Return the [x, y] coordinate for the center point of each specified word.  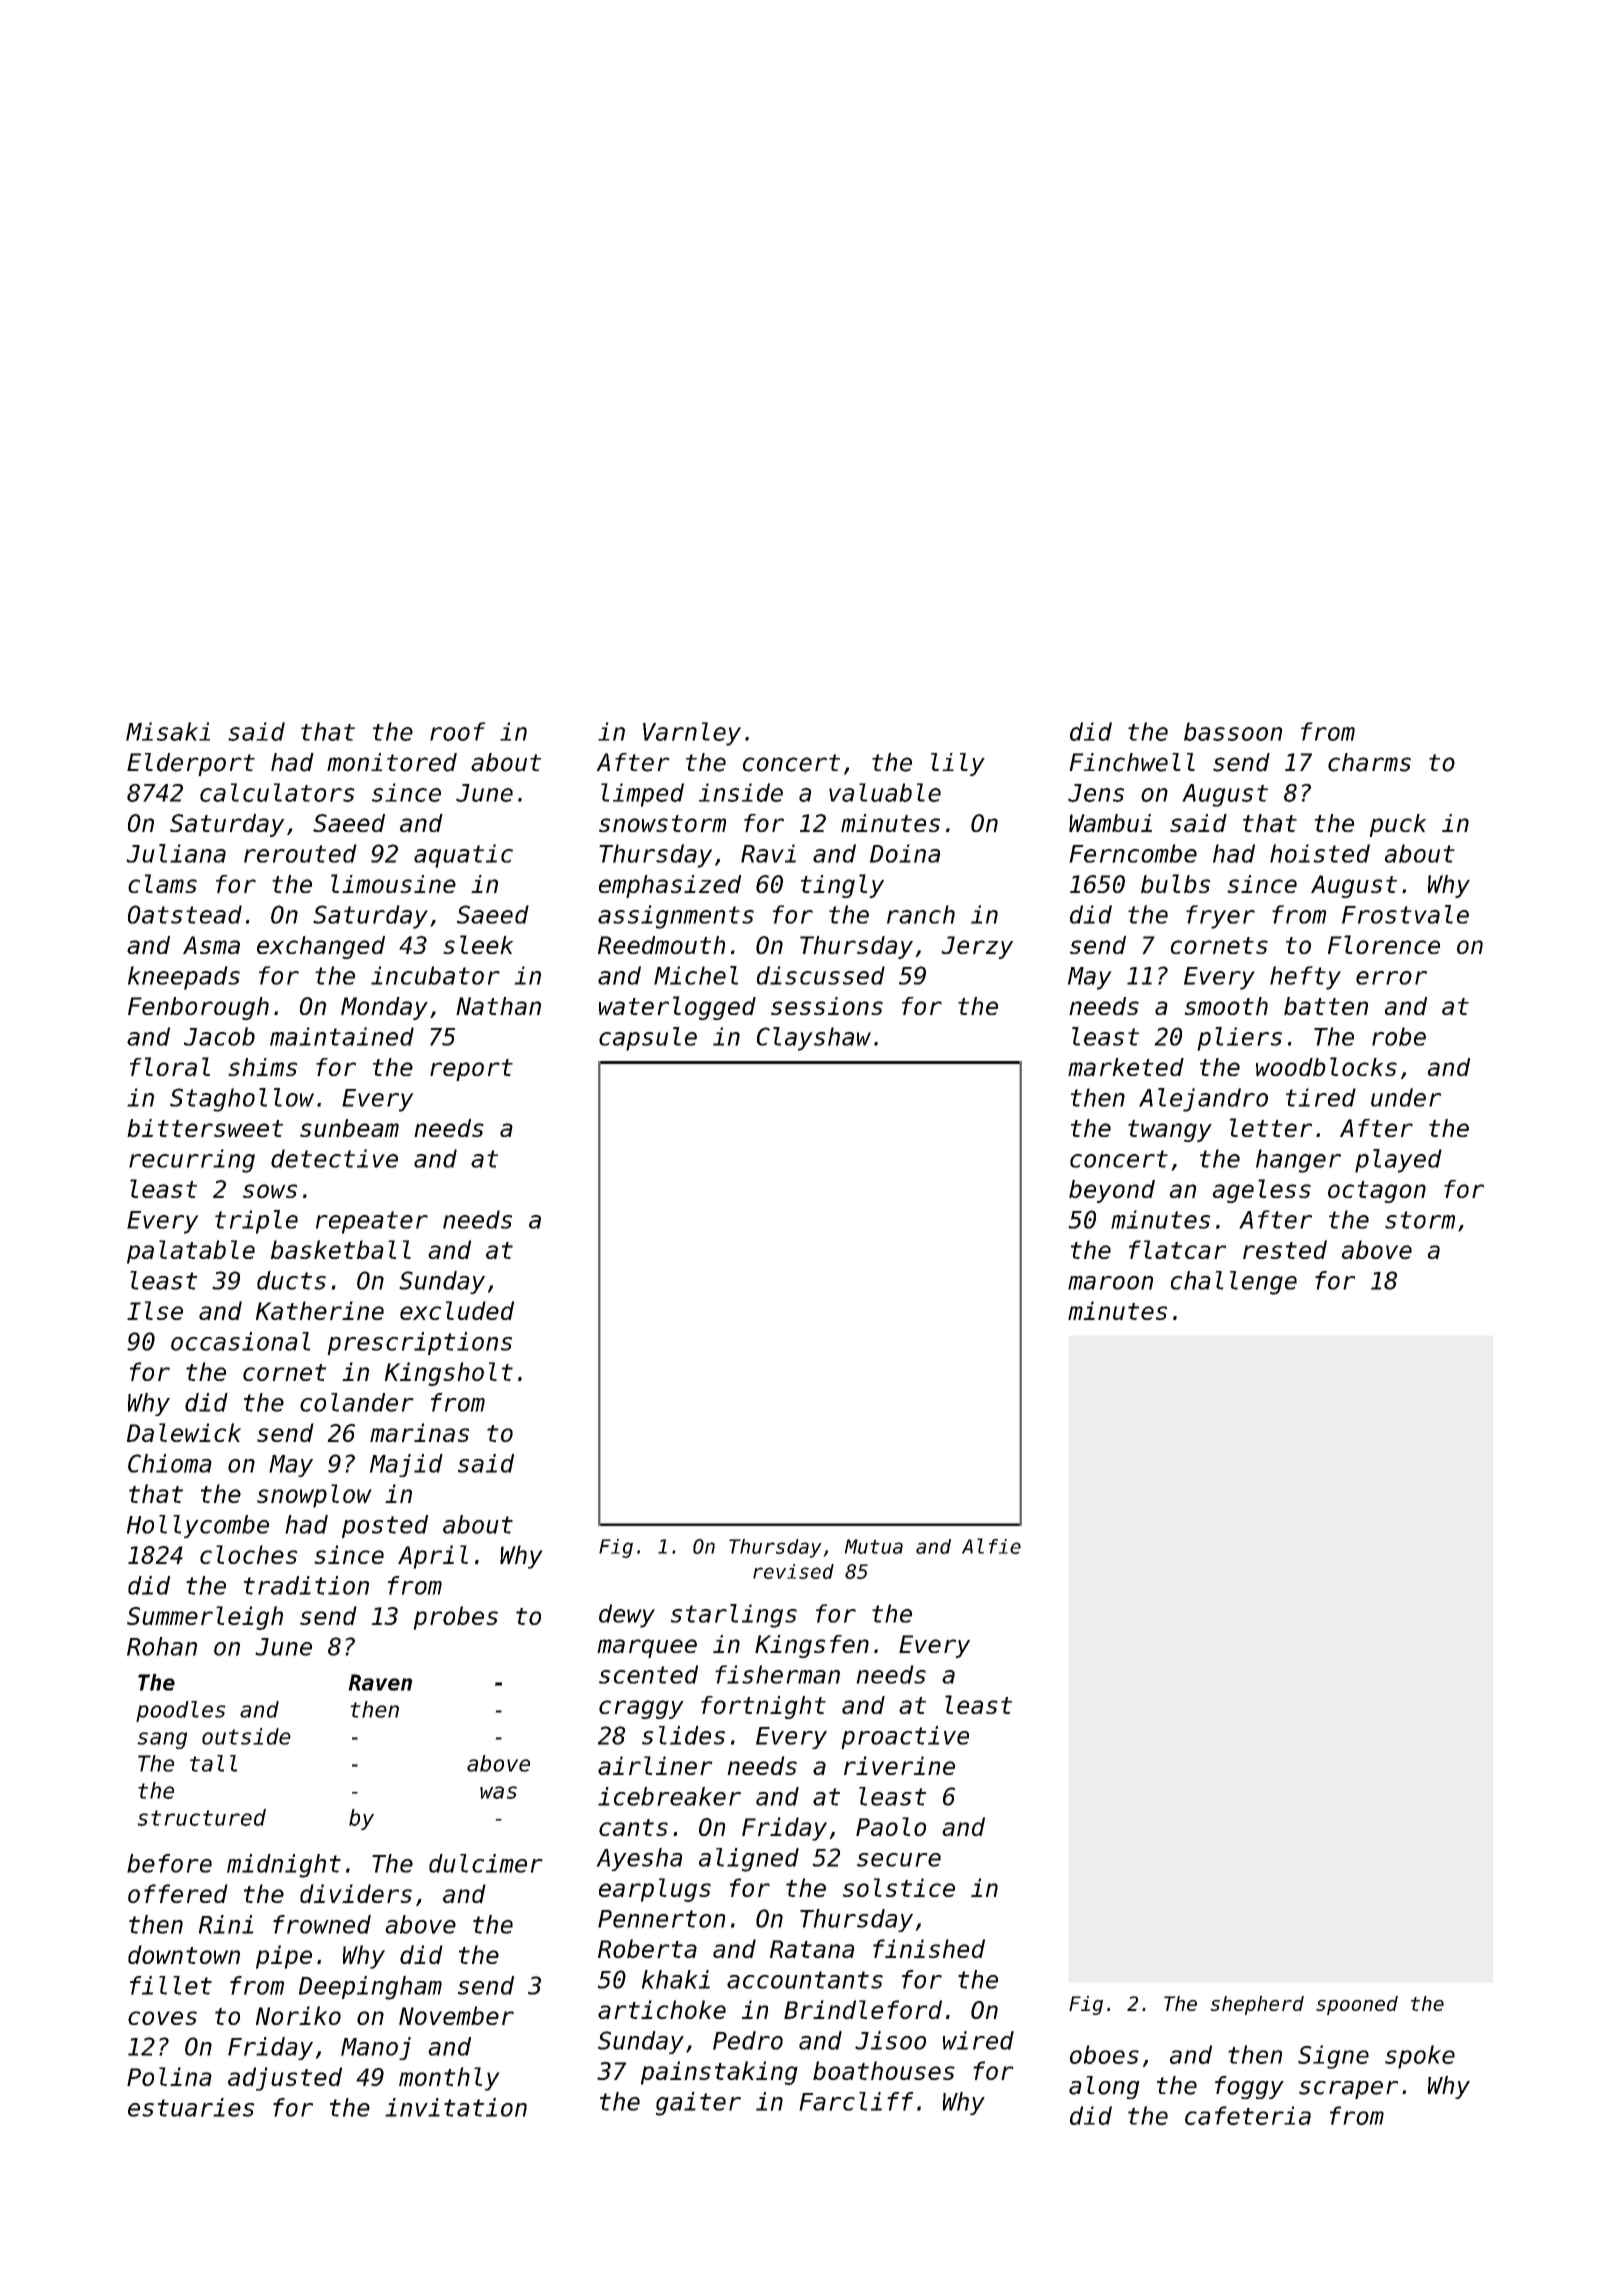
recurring [192, 1161]
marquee [647, 1648]
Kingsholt [449, 1374]
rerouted [300, 853]
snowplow [314, 1496]
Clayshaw [814, 1039]
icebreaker [669, 1796]
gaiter [698, 2104]
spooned [1357, 2005]
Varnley [692, 734]
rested [1285, 1249]
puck [1398, 825]
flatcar [1177, 1249]
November [456, 2015]
